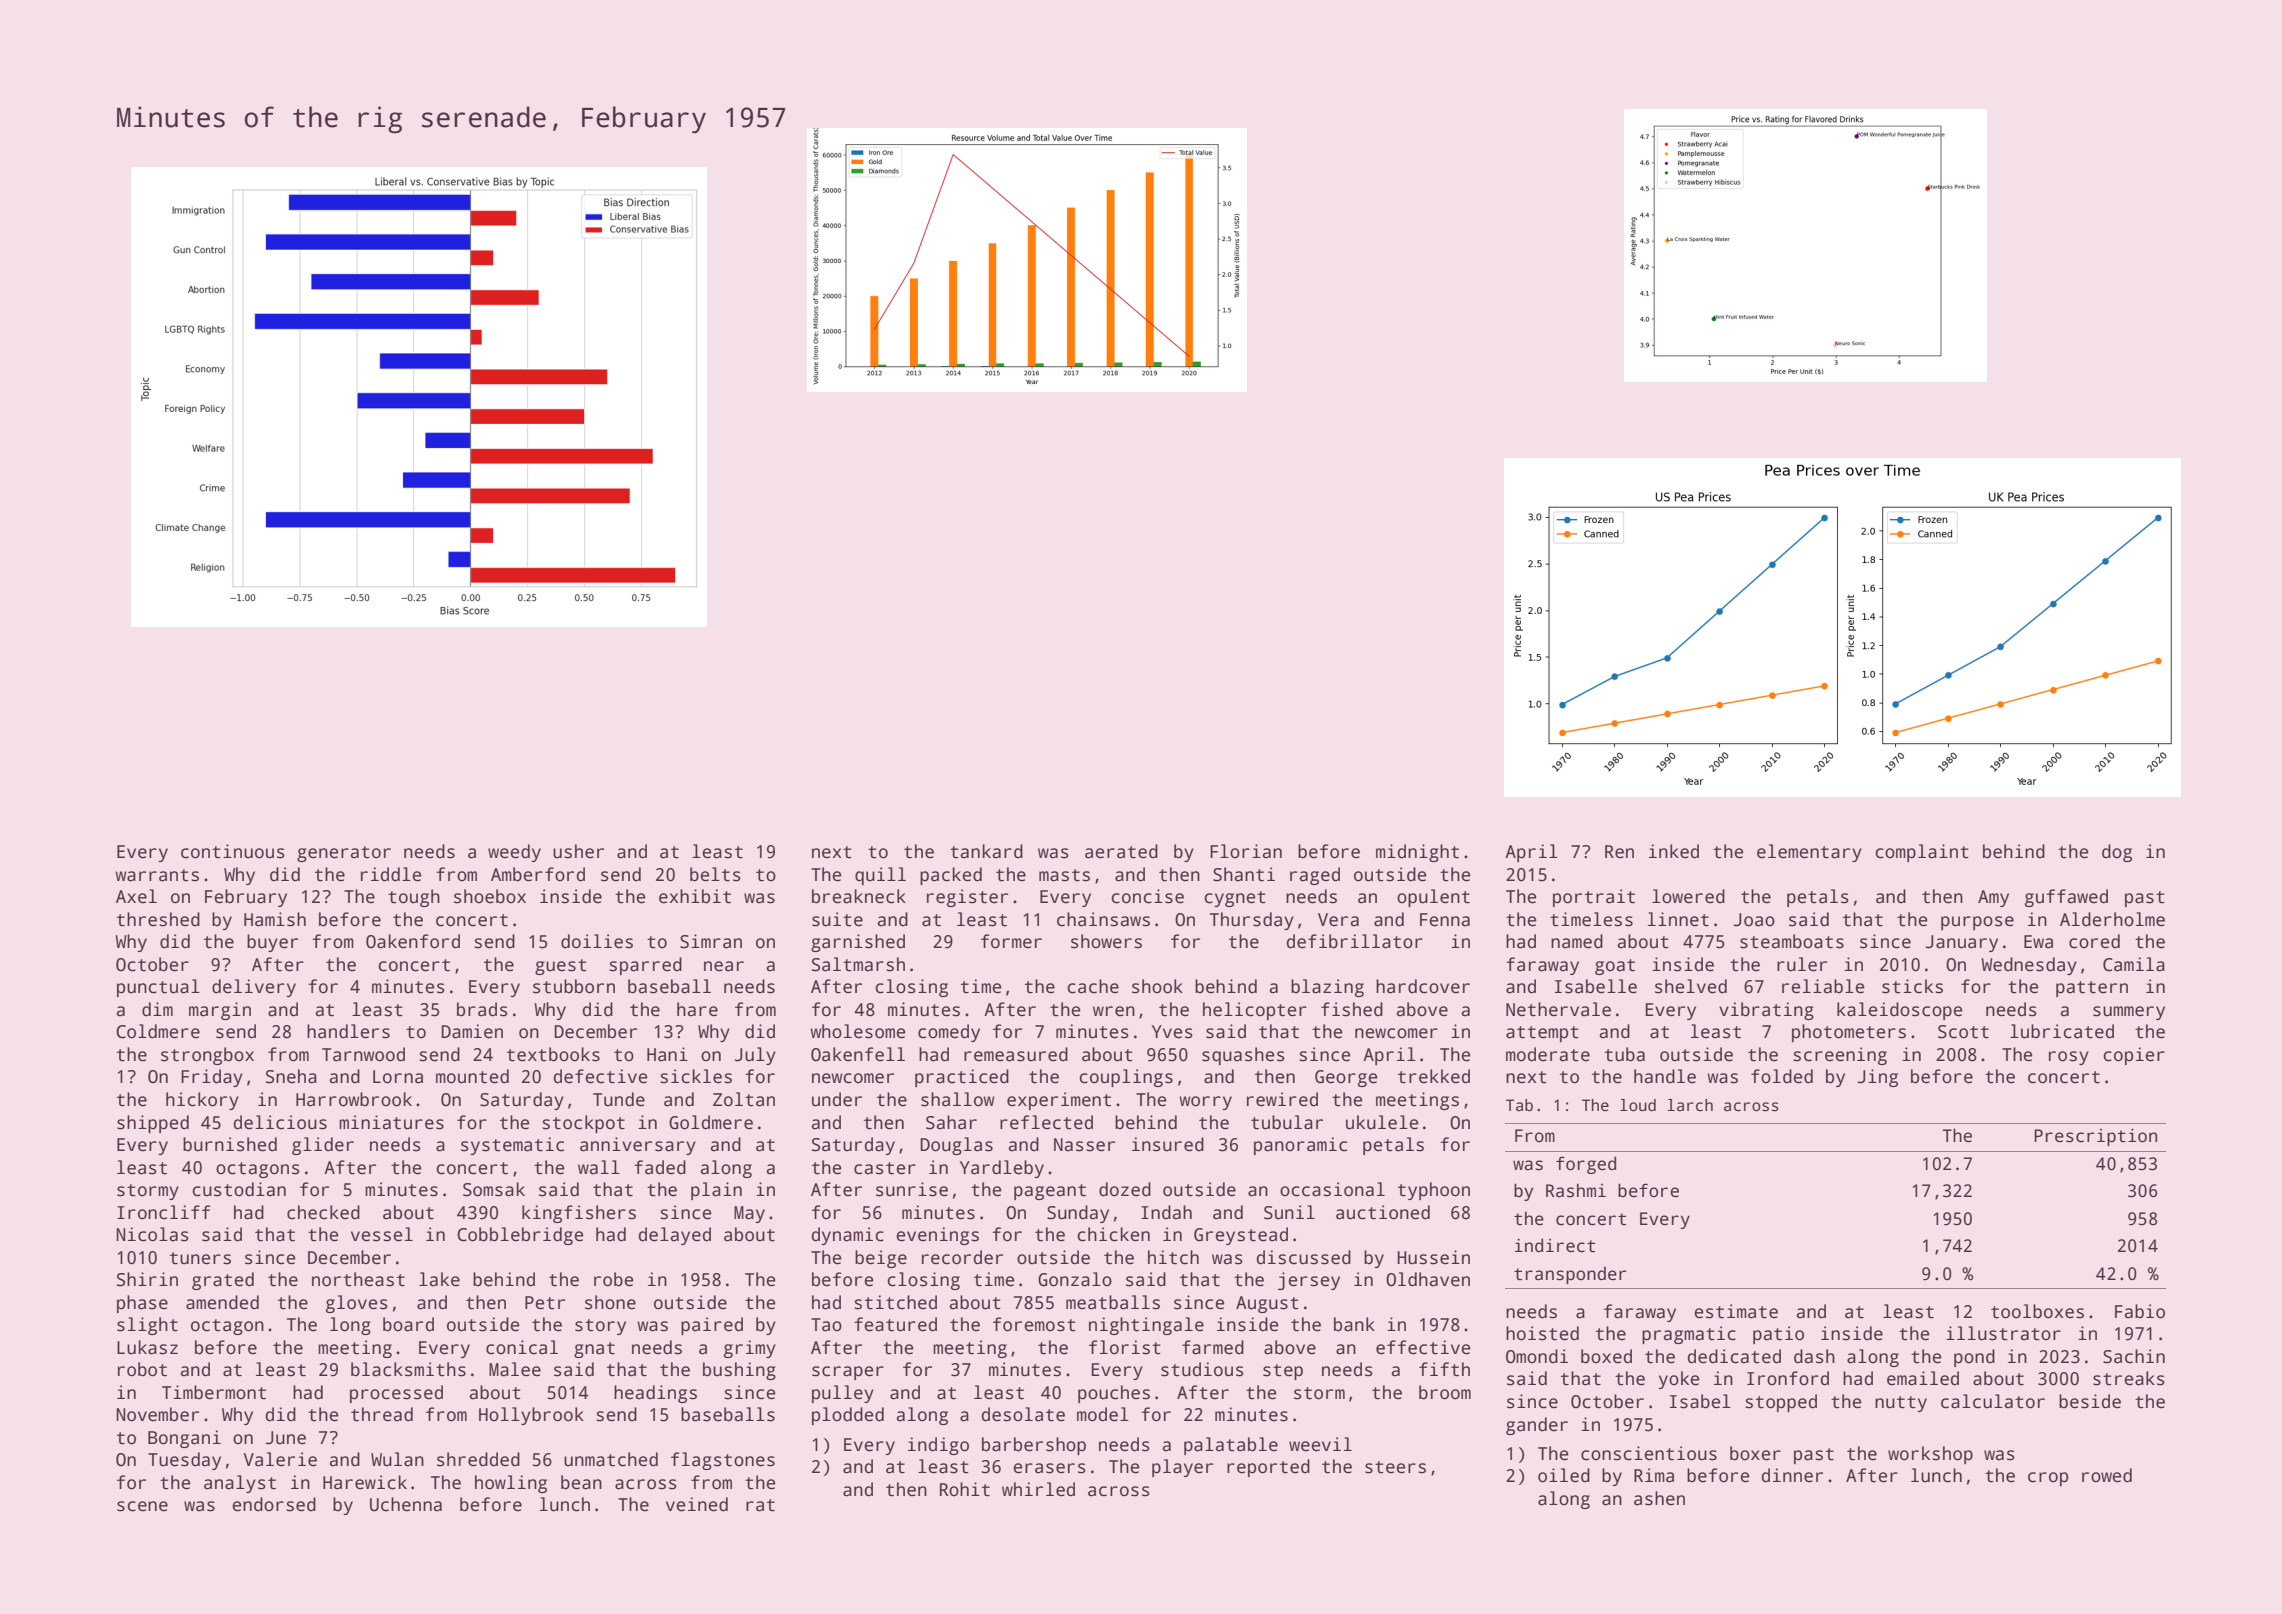 This screenshot has width=2282, height=1614. What do you see at coordinates (2134, 1356) in the screenshot?
I see `Sachin` at bounding box center [2134, 1356].
